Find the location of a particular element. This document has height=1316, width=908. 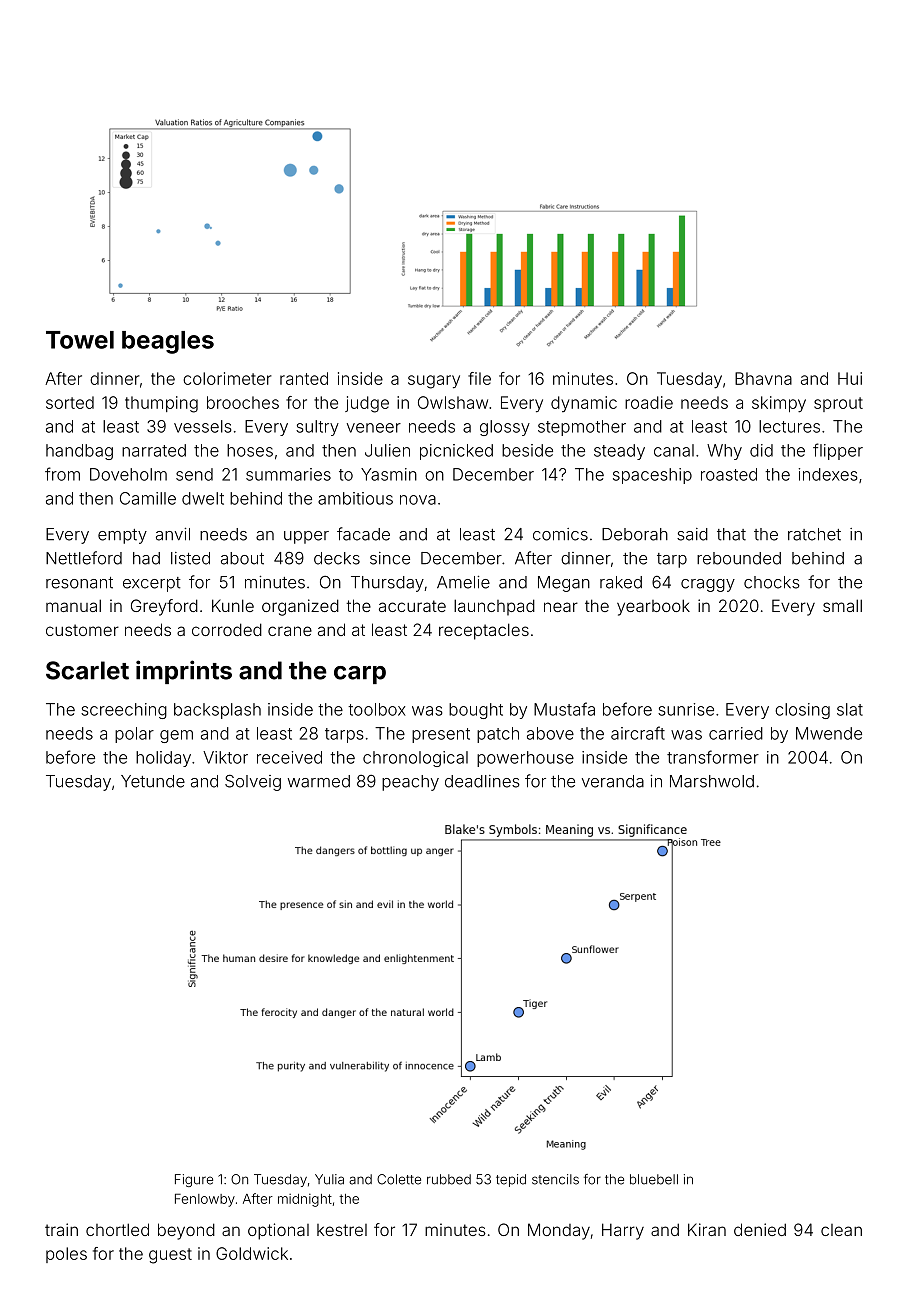

flipper is located at coordinates (838, 451).
